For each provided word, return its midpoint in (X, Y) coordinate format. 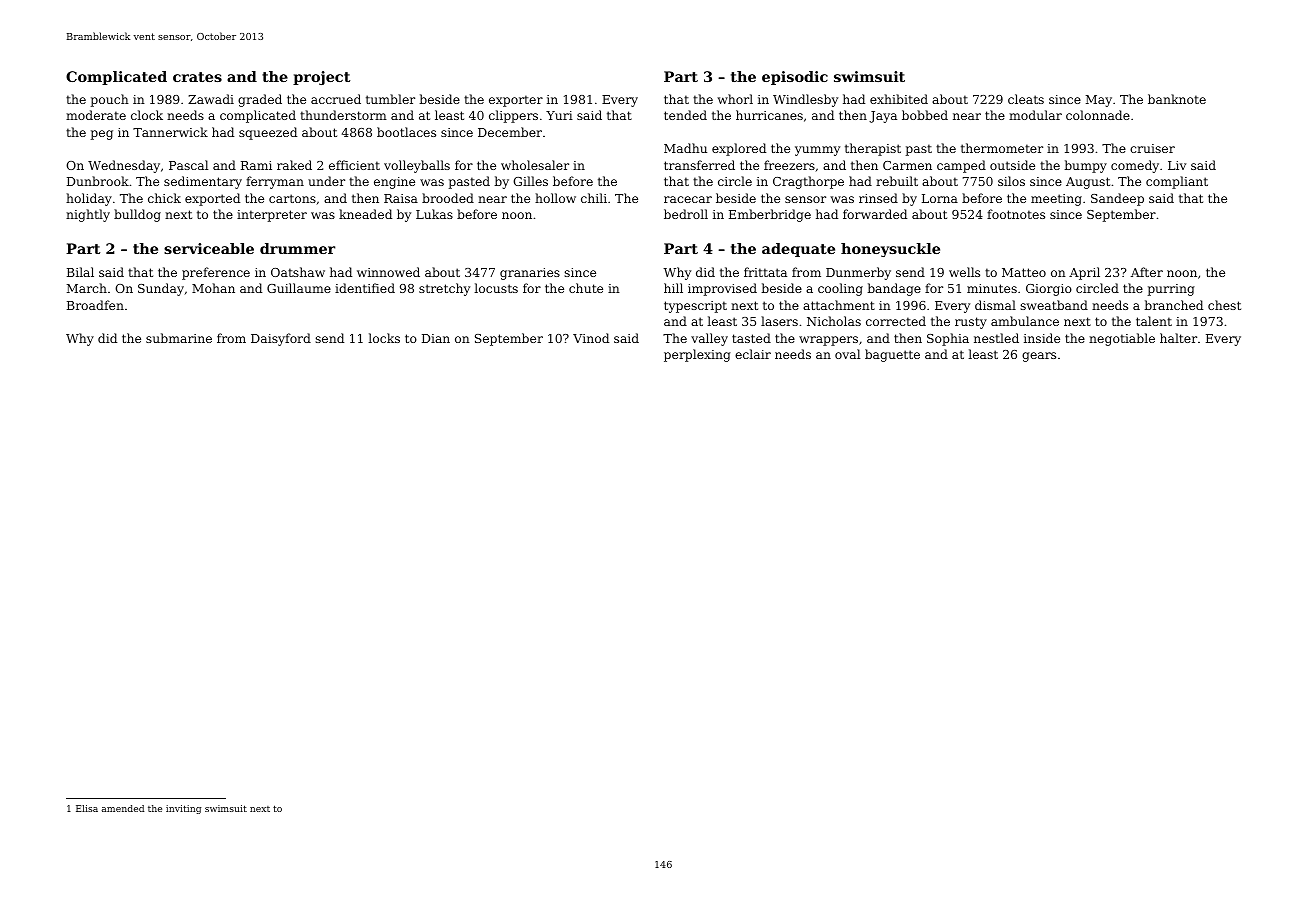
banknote (1177, 99)
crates (197, 77)
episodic (795, 78)
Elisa (87, 808)
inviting (183, 809)
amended (123, 808)
